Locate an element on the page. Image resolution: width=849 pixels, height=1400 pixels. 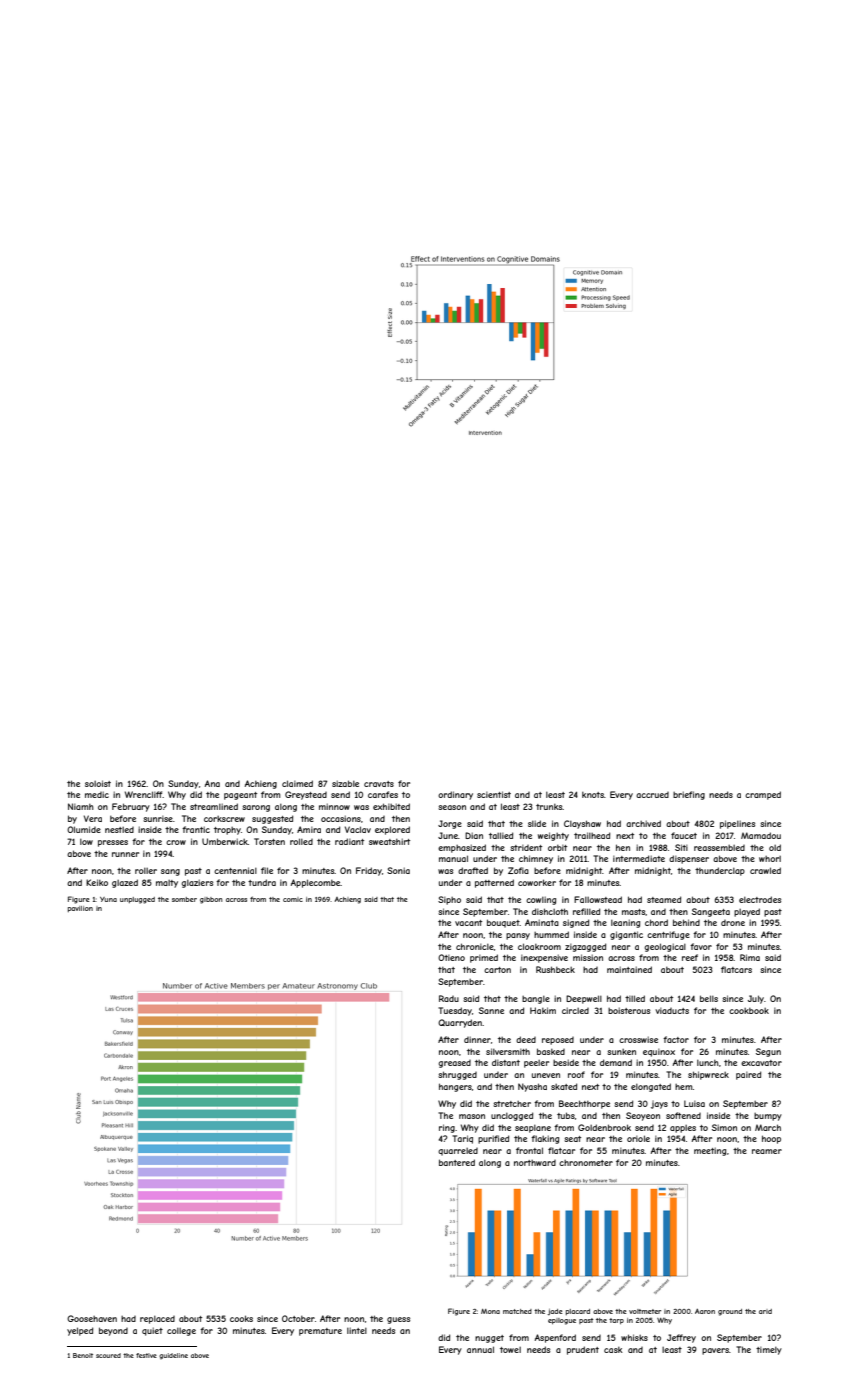
cramped is located at coordinates (763, 795).
